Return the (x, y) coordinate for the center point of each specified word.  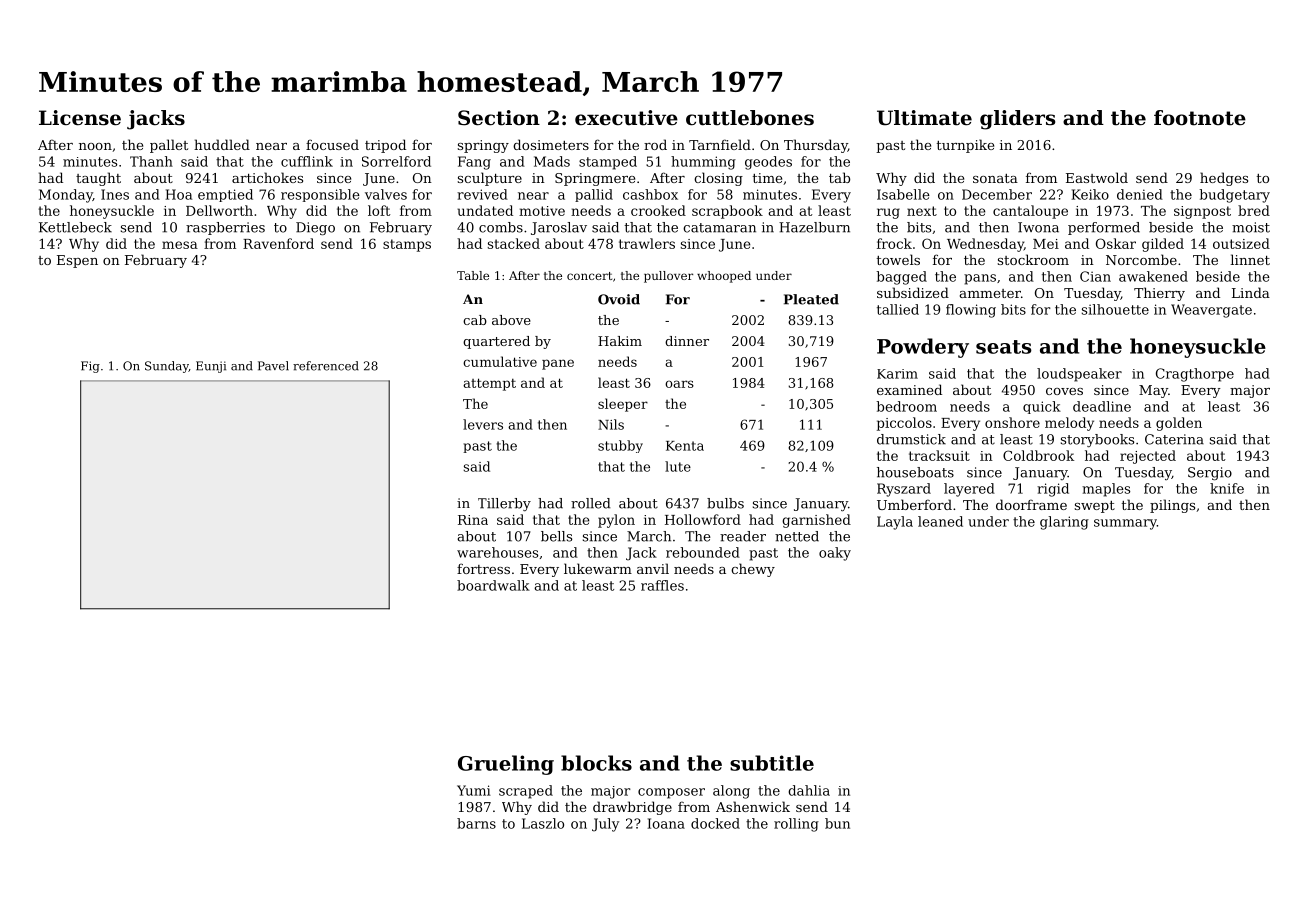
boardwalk (493, 585)
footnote (1200, 118)
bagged (901, 278)
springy (483, 146)
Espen (77, 261)
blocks (596, 763)
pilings (1172, 506)
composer (671, 793)
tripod (385, 146)
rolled (590, 503)
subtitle (772, 763)
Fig (90, 367)
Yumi (474, 790)
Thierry (1159, 294)
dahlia (809, 790)
